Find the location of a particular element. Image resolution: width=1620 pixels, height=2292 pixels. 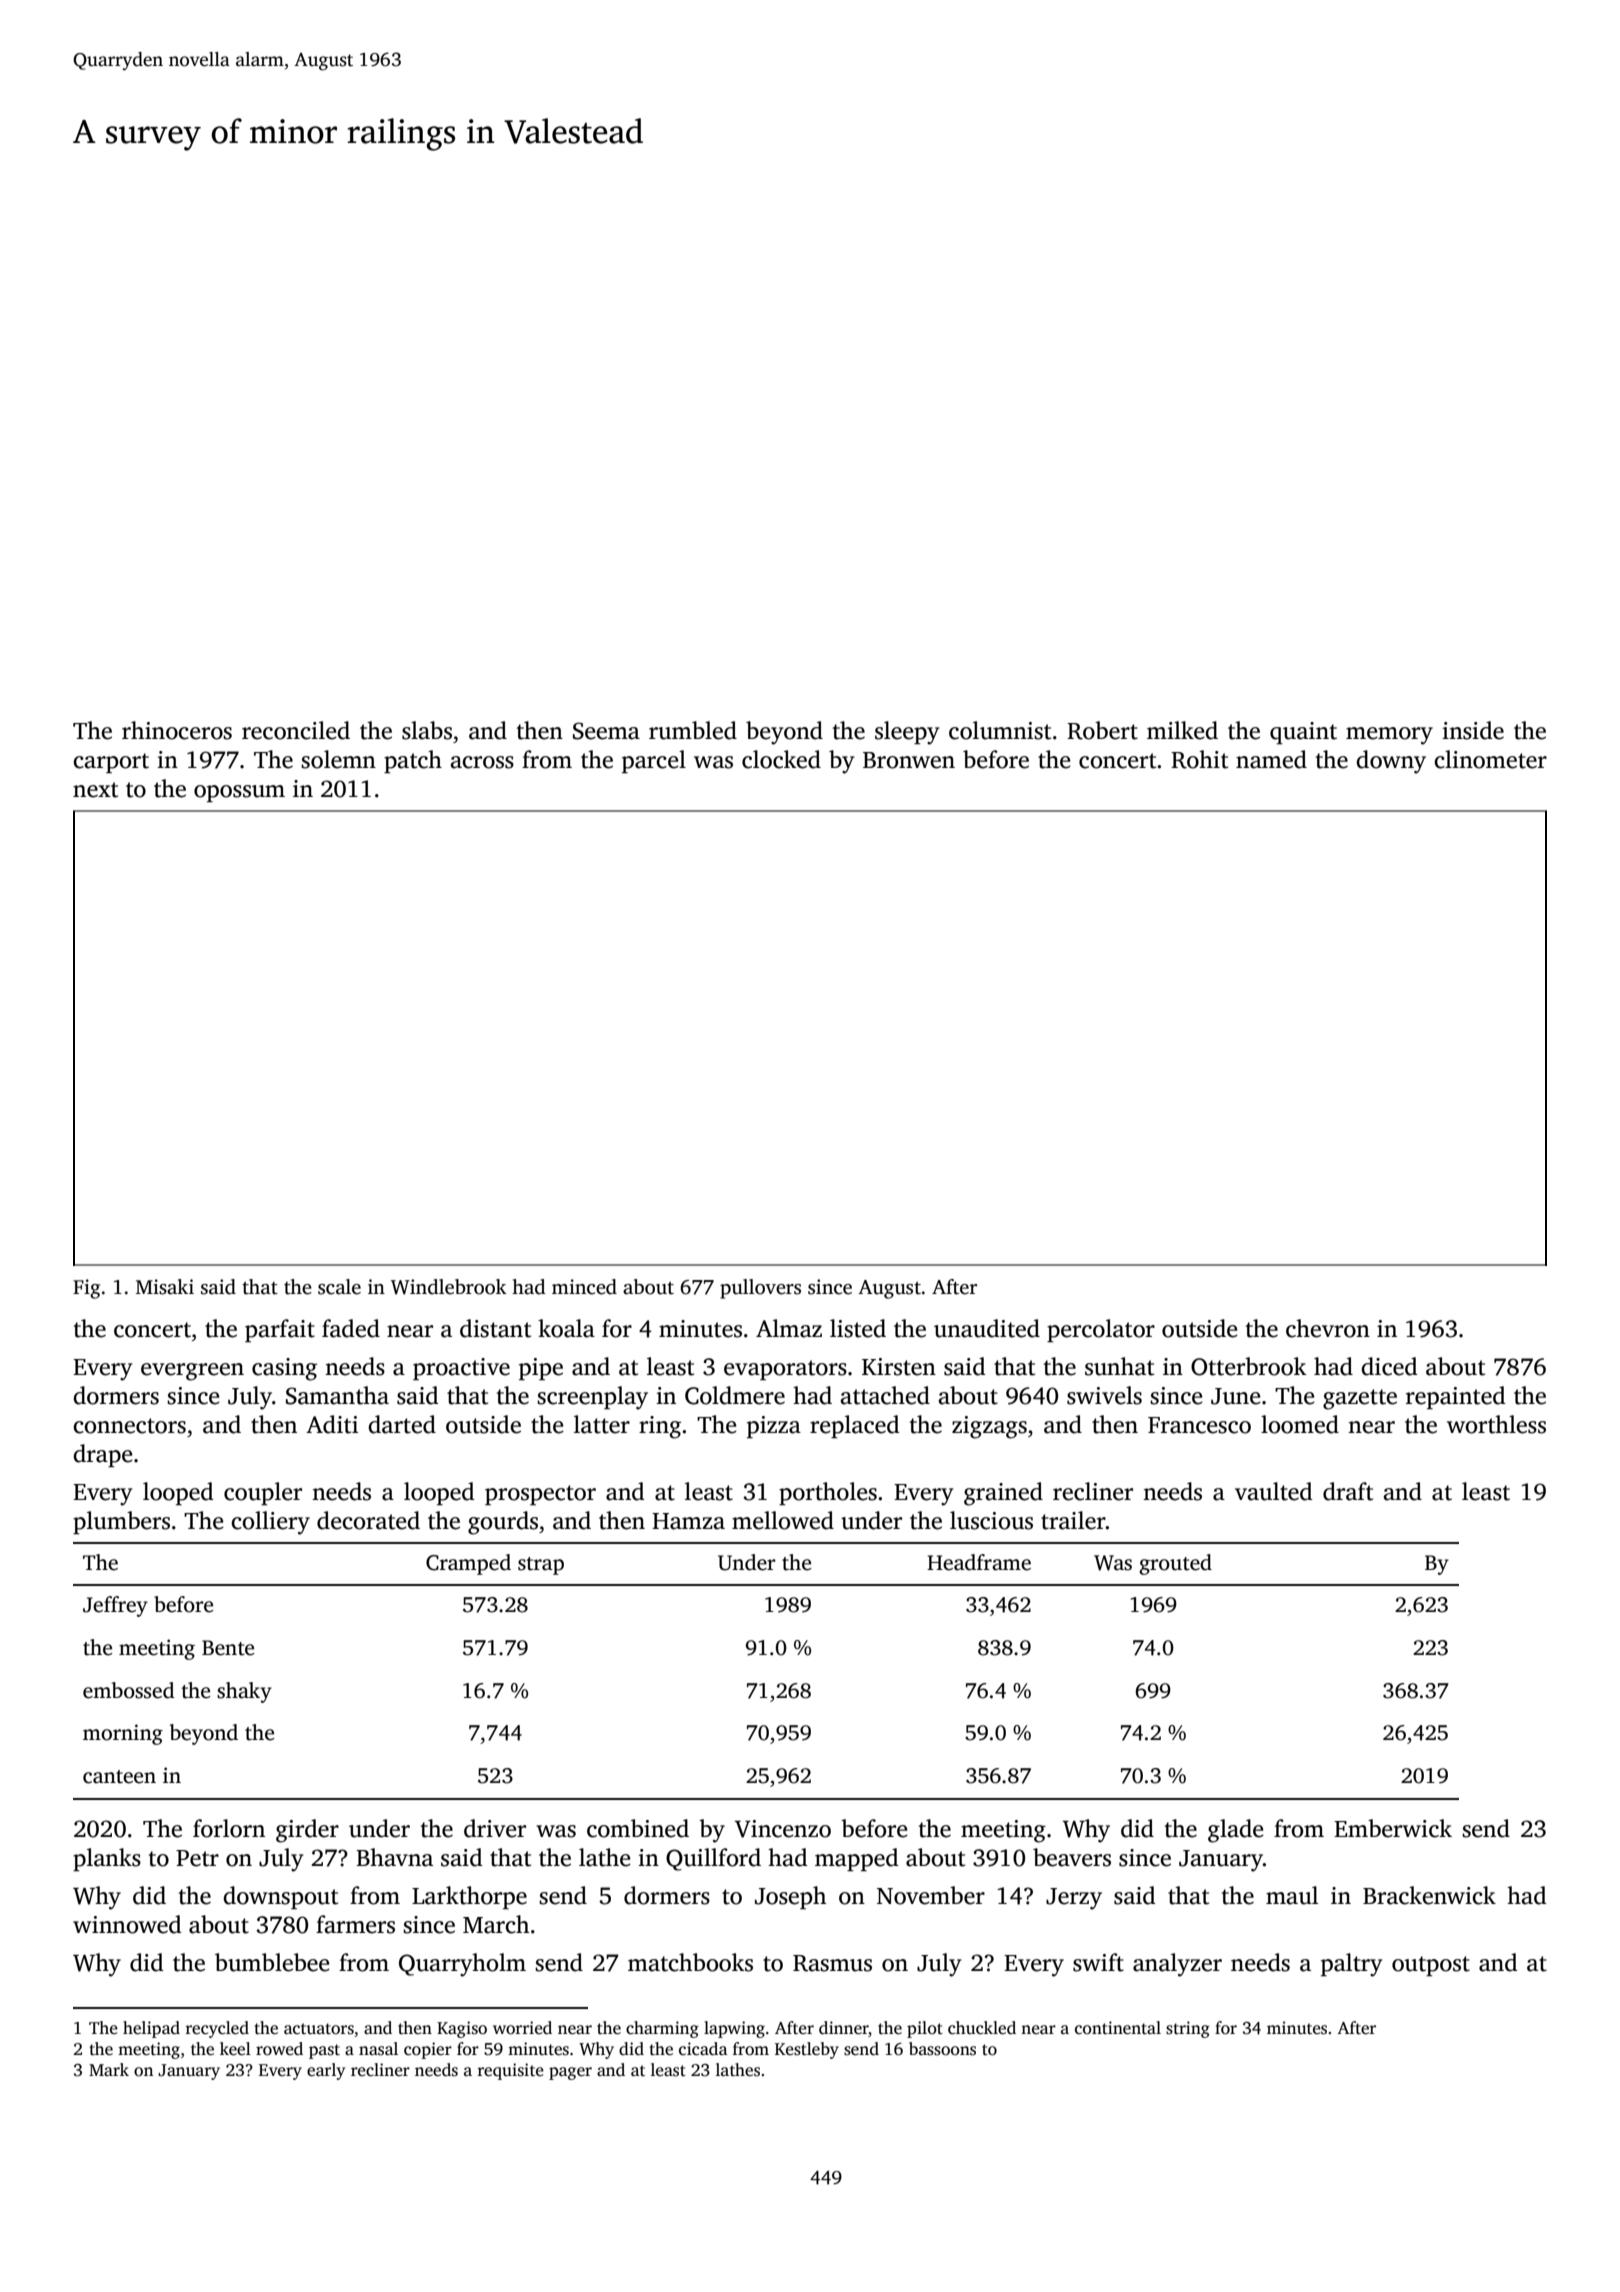

Kirsten is located at coordinates (899, 1367).
